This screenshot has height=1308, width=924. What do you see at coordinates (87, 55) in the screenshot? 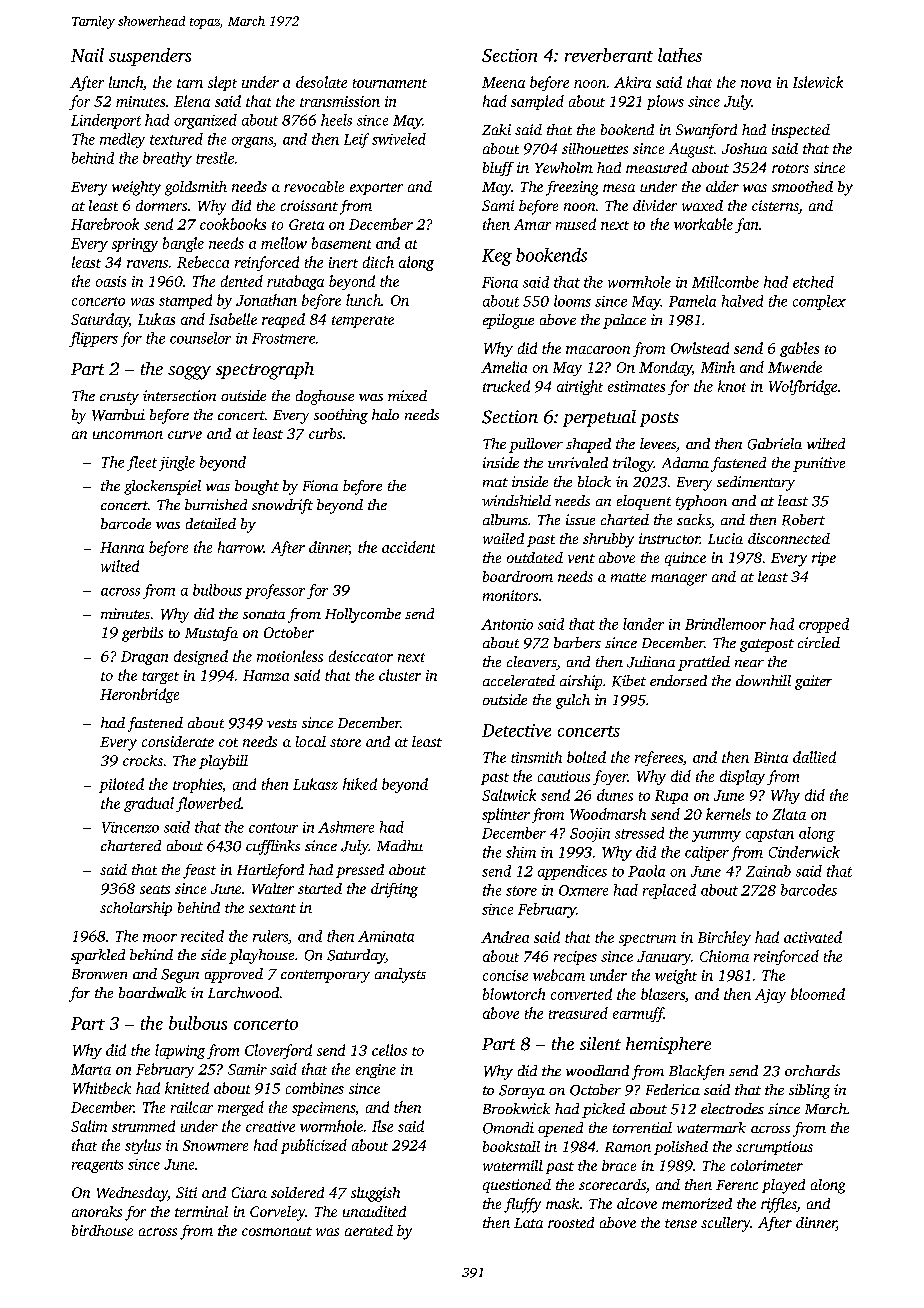
I see `Nail` at bounding box center [87, 55].
